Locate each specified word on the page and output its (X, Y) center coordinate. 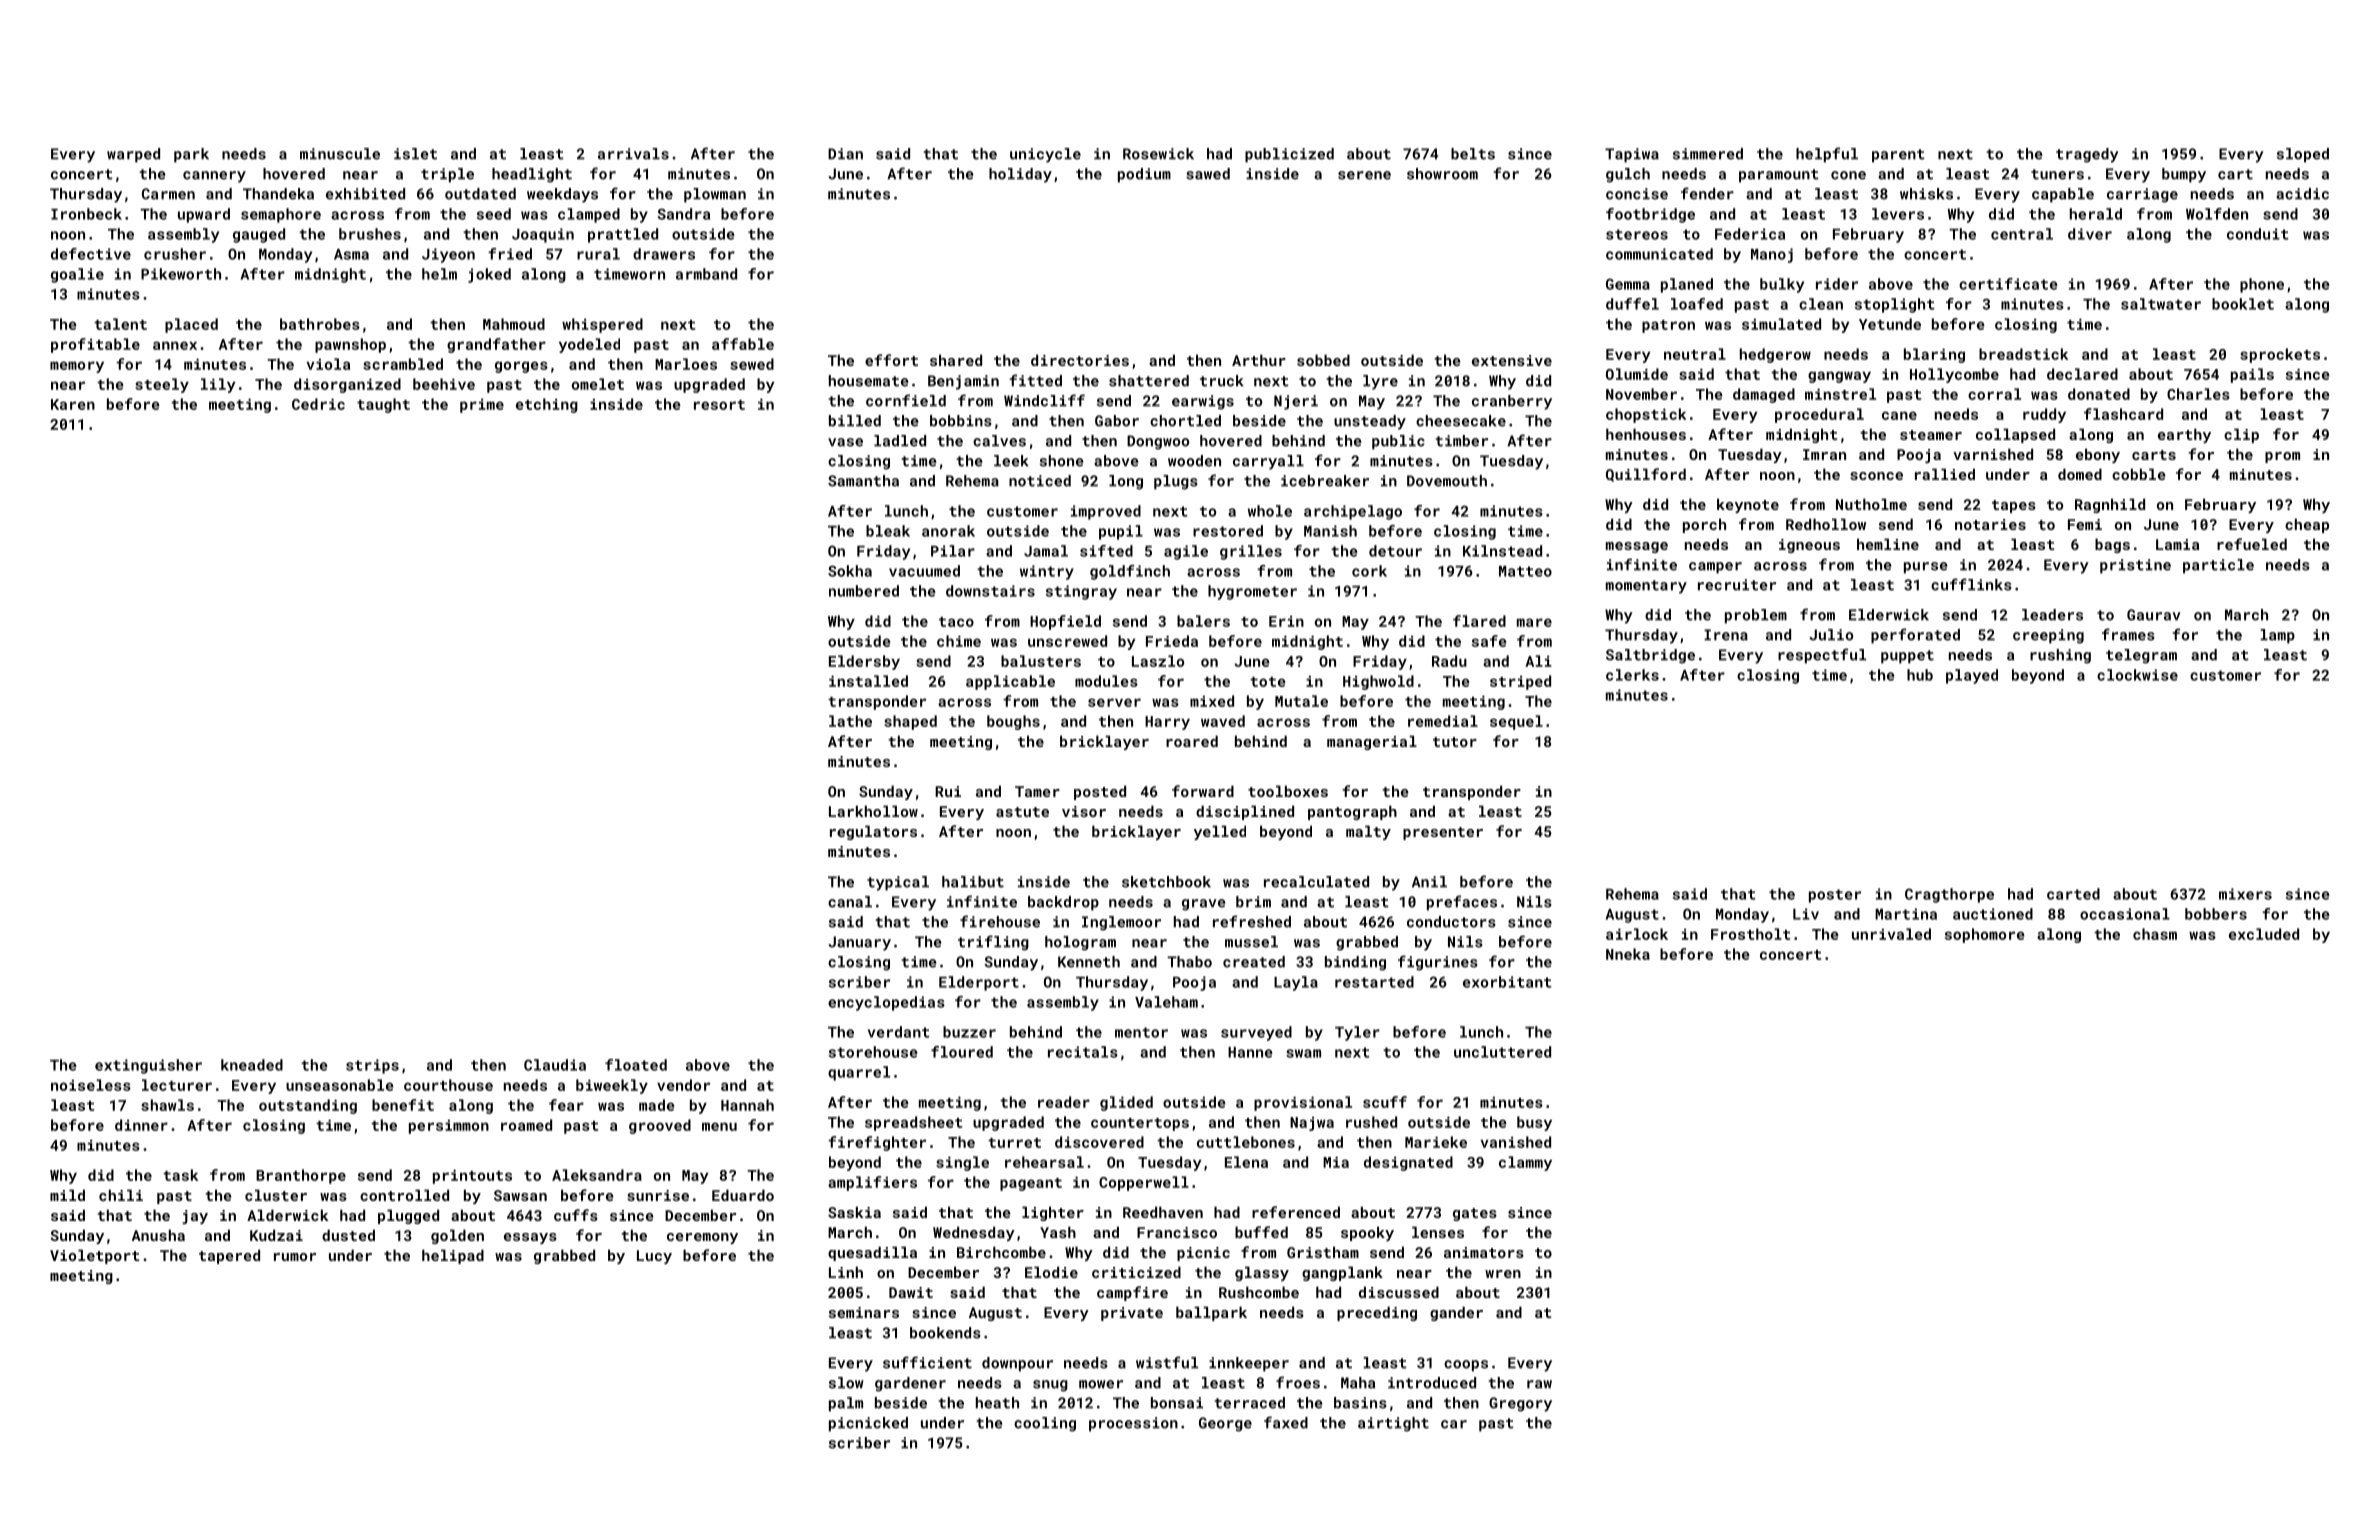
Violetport (94, 1256)
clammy (1525, 1163)
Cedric (318, 404)
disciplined (1245, 812)
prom (2282, 457)
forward (1203, 791)
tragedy (2087, 155)
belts (1473, 154)
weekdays (562, 195)
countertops (1140, 1124)
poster (1835, 896)
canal (850, 902)
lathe (850, 721)
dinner (141, 1125)
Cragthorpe (1949, 895)
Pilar (953, 551)
